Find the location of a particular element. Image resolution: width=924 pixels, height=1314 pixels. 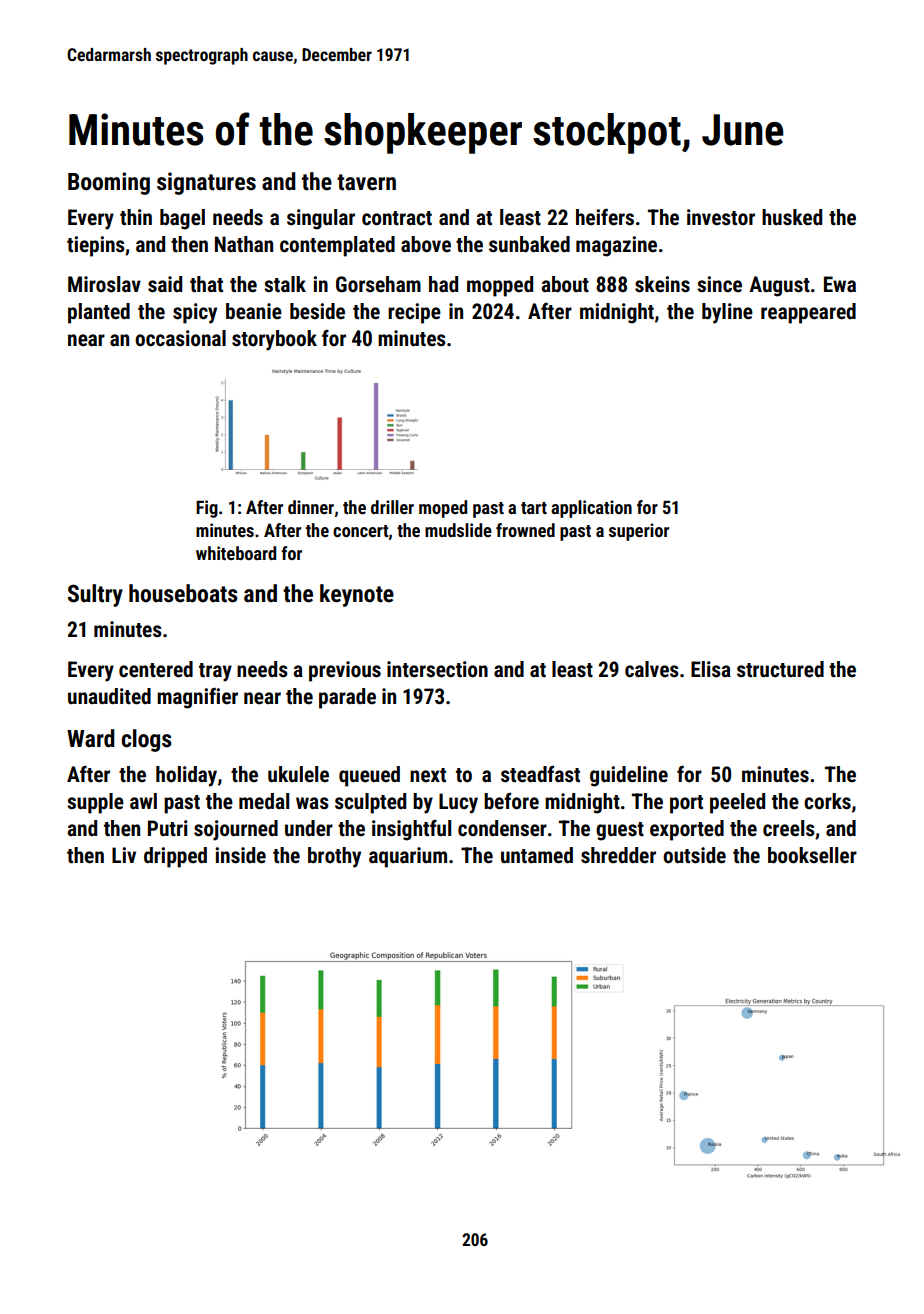

superior is located at coordinates (639, 532).
